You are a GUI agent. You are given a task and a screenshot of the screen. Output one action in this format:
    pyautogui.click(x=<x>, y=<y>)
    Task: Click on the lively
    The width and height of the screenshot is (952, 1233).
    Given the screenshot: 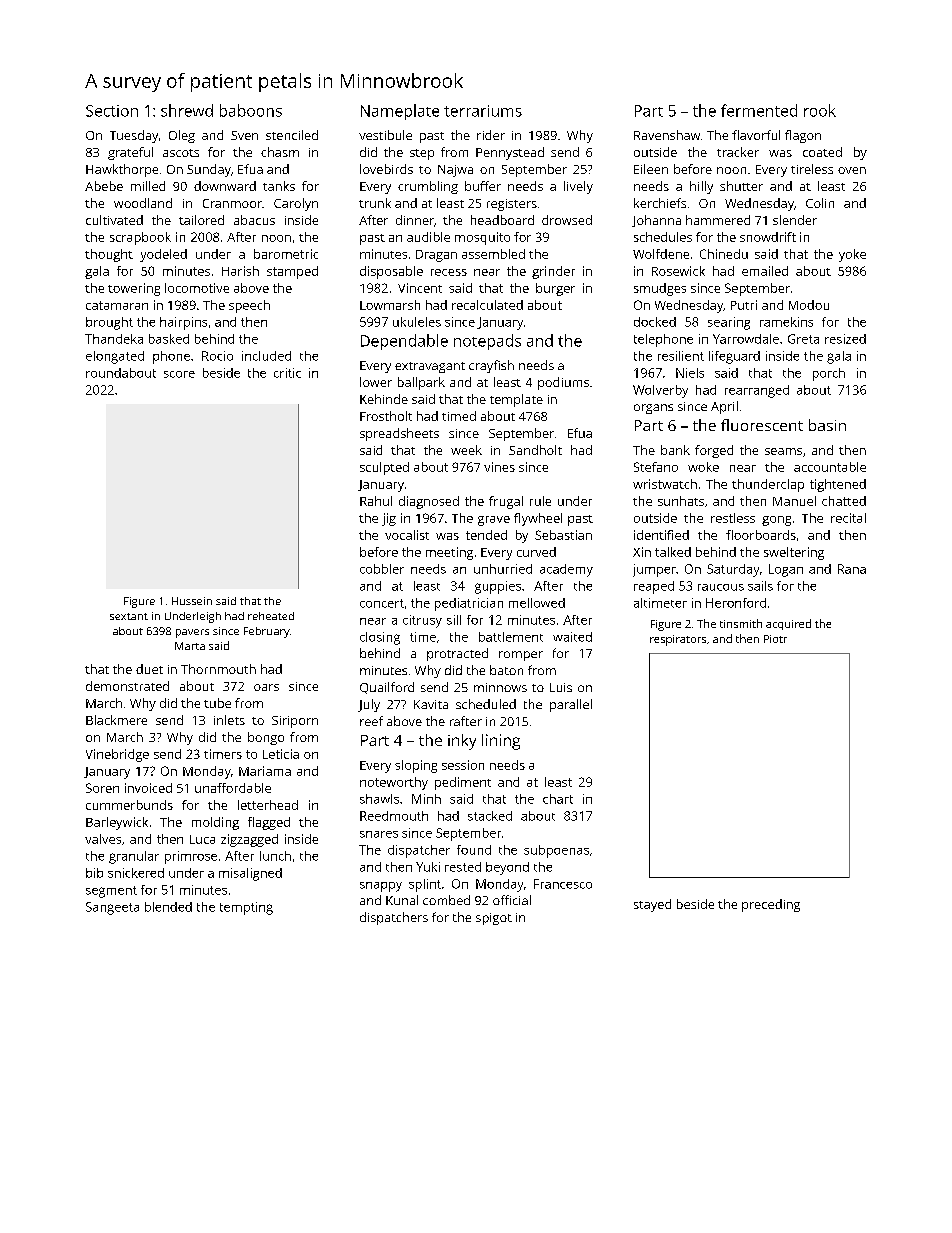 What is the action you would take?
    pyautogui.click(x=578, y=187)
